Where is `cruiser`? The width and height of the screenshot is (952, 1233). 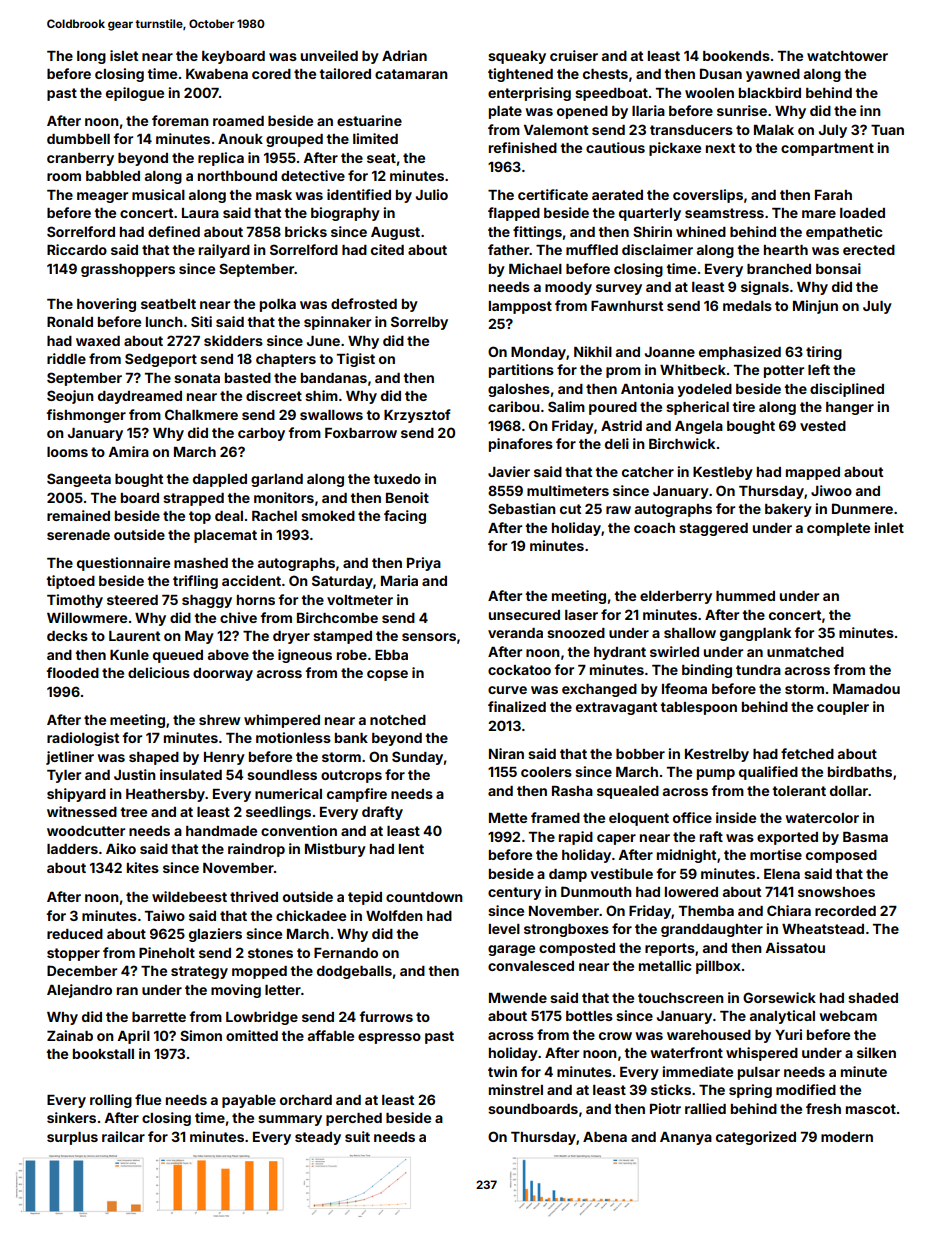
cruiser is located at coordinates (574, 55).
